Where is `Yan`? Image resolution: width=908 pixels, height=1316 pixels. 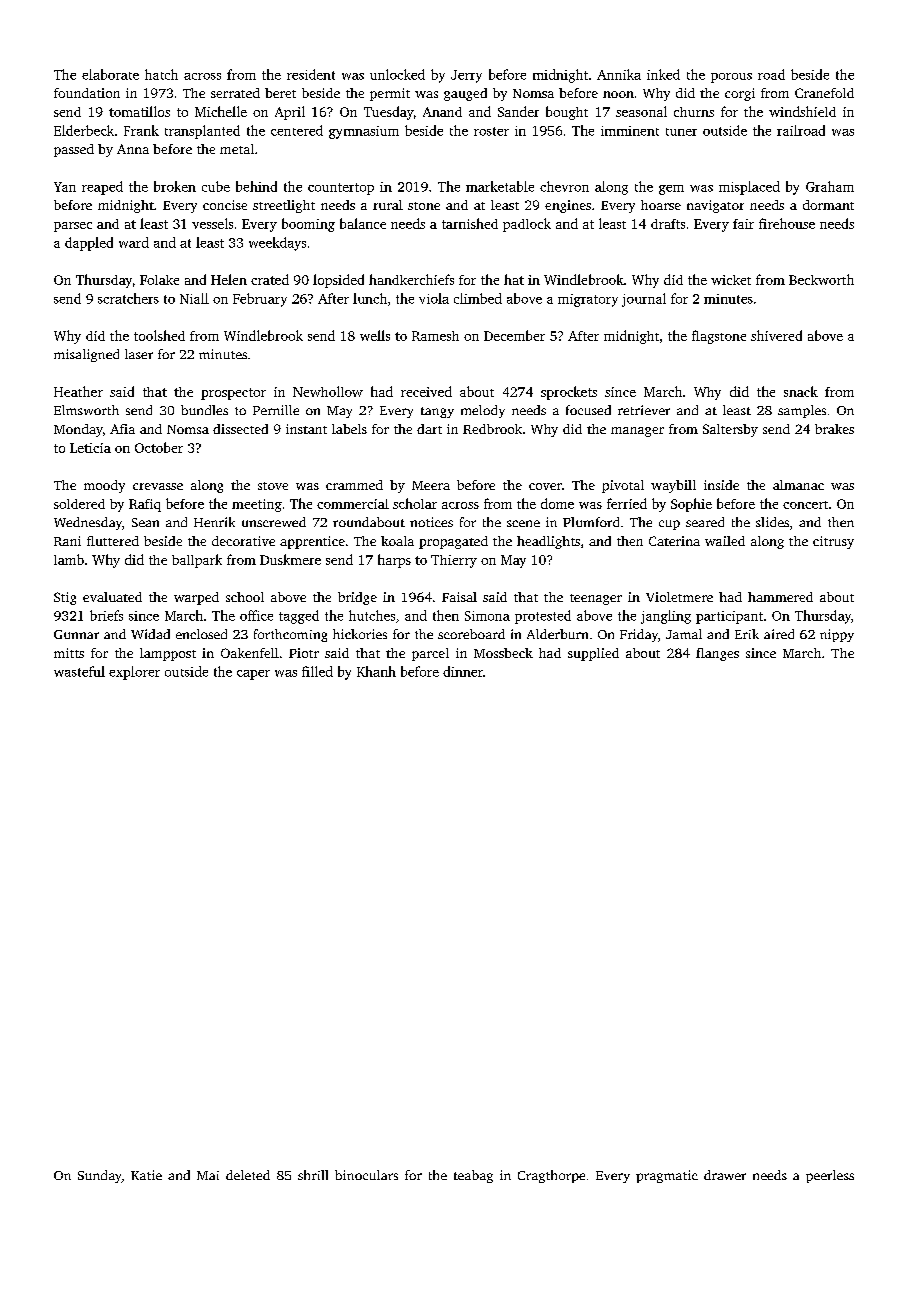
Yan is located at coordinates (65, 187).
